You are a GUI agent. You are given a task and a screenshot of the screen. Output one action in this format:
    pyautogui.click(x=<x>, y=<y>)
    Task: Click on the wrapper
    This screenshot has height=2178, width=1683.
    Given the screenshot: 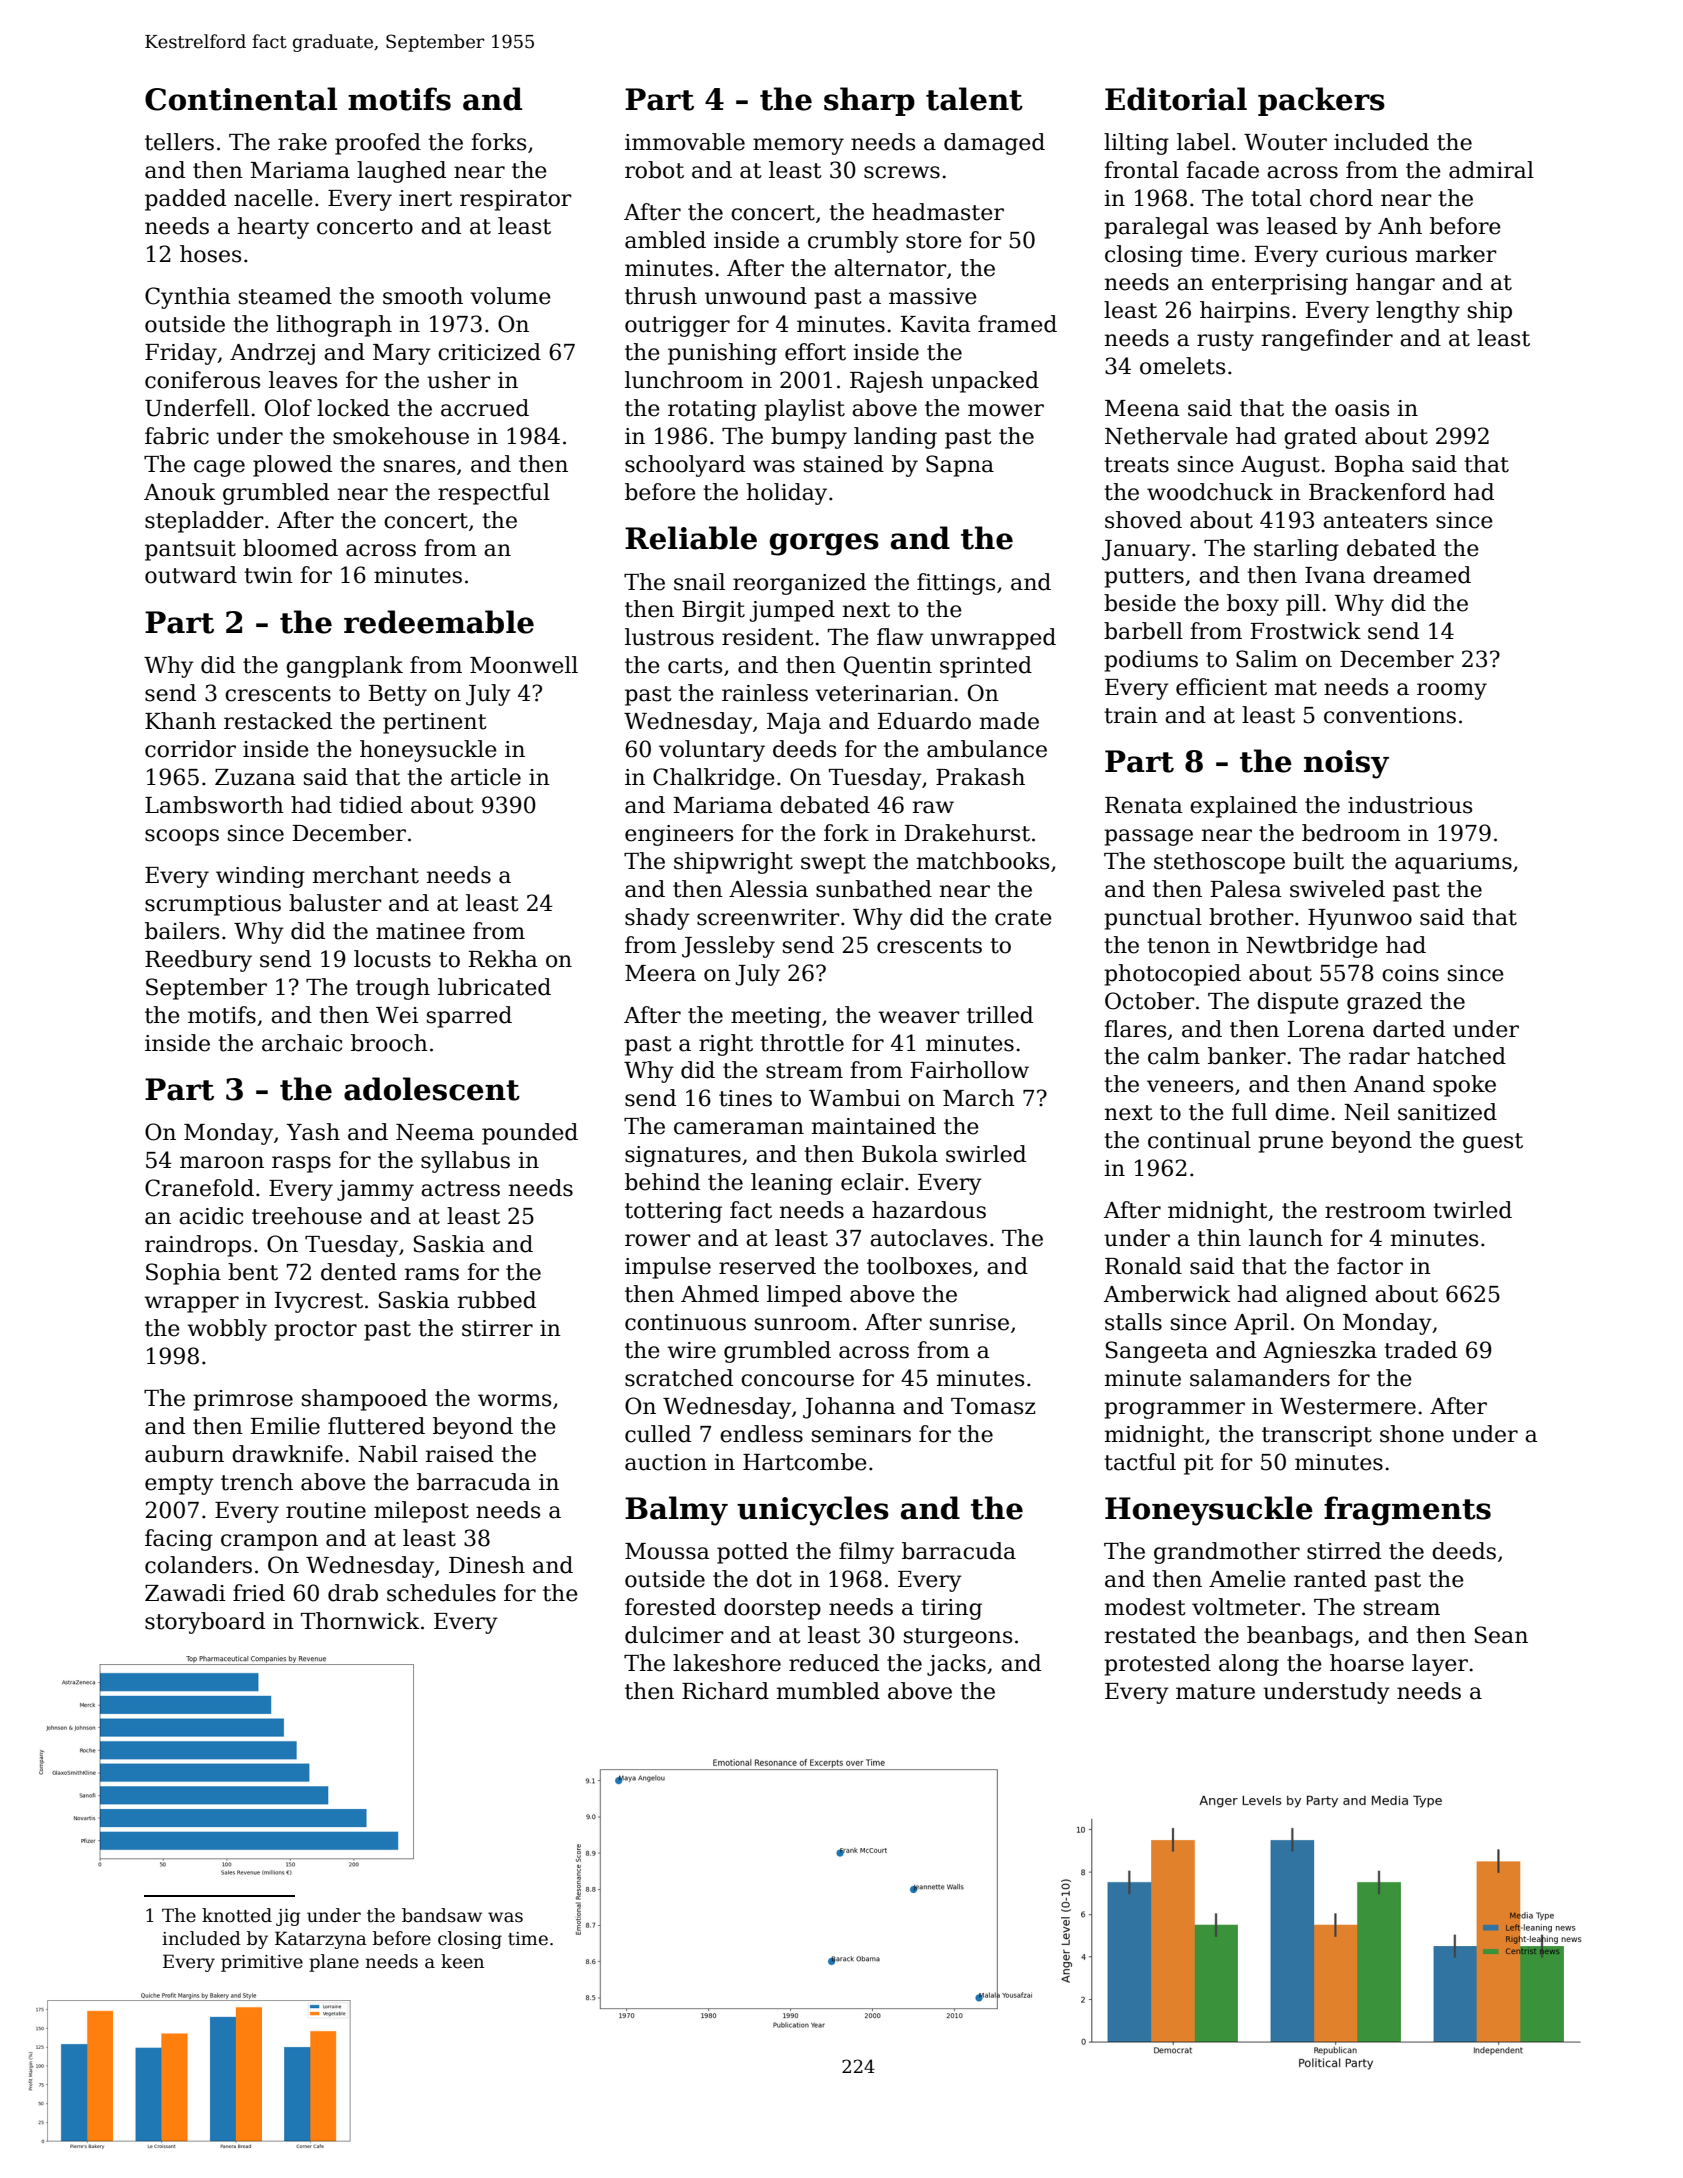 What is the action you would take?
    pyautogui.click(x=191, y=1304)
